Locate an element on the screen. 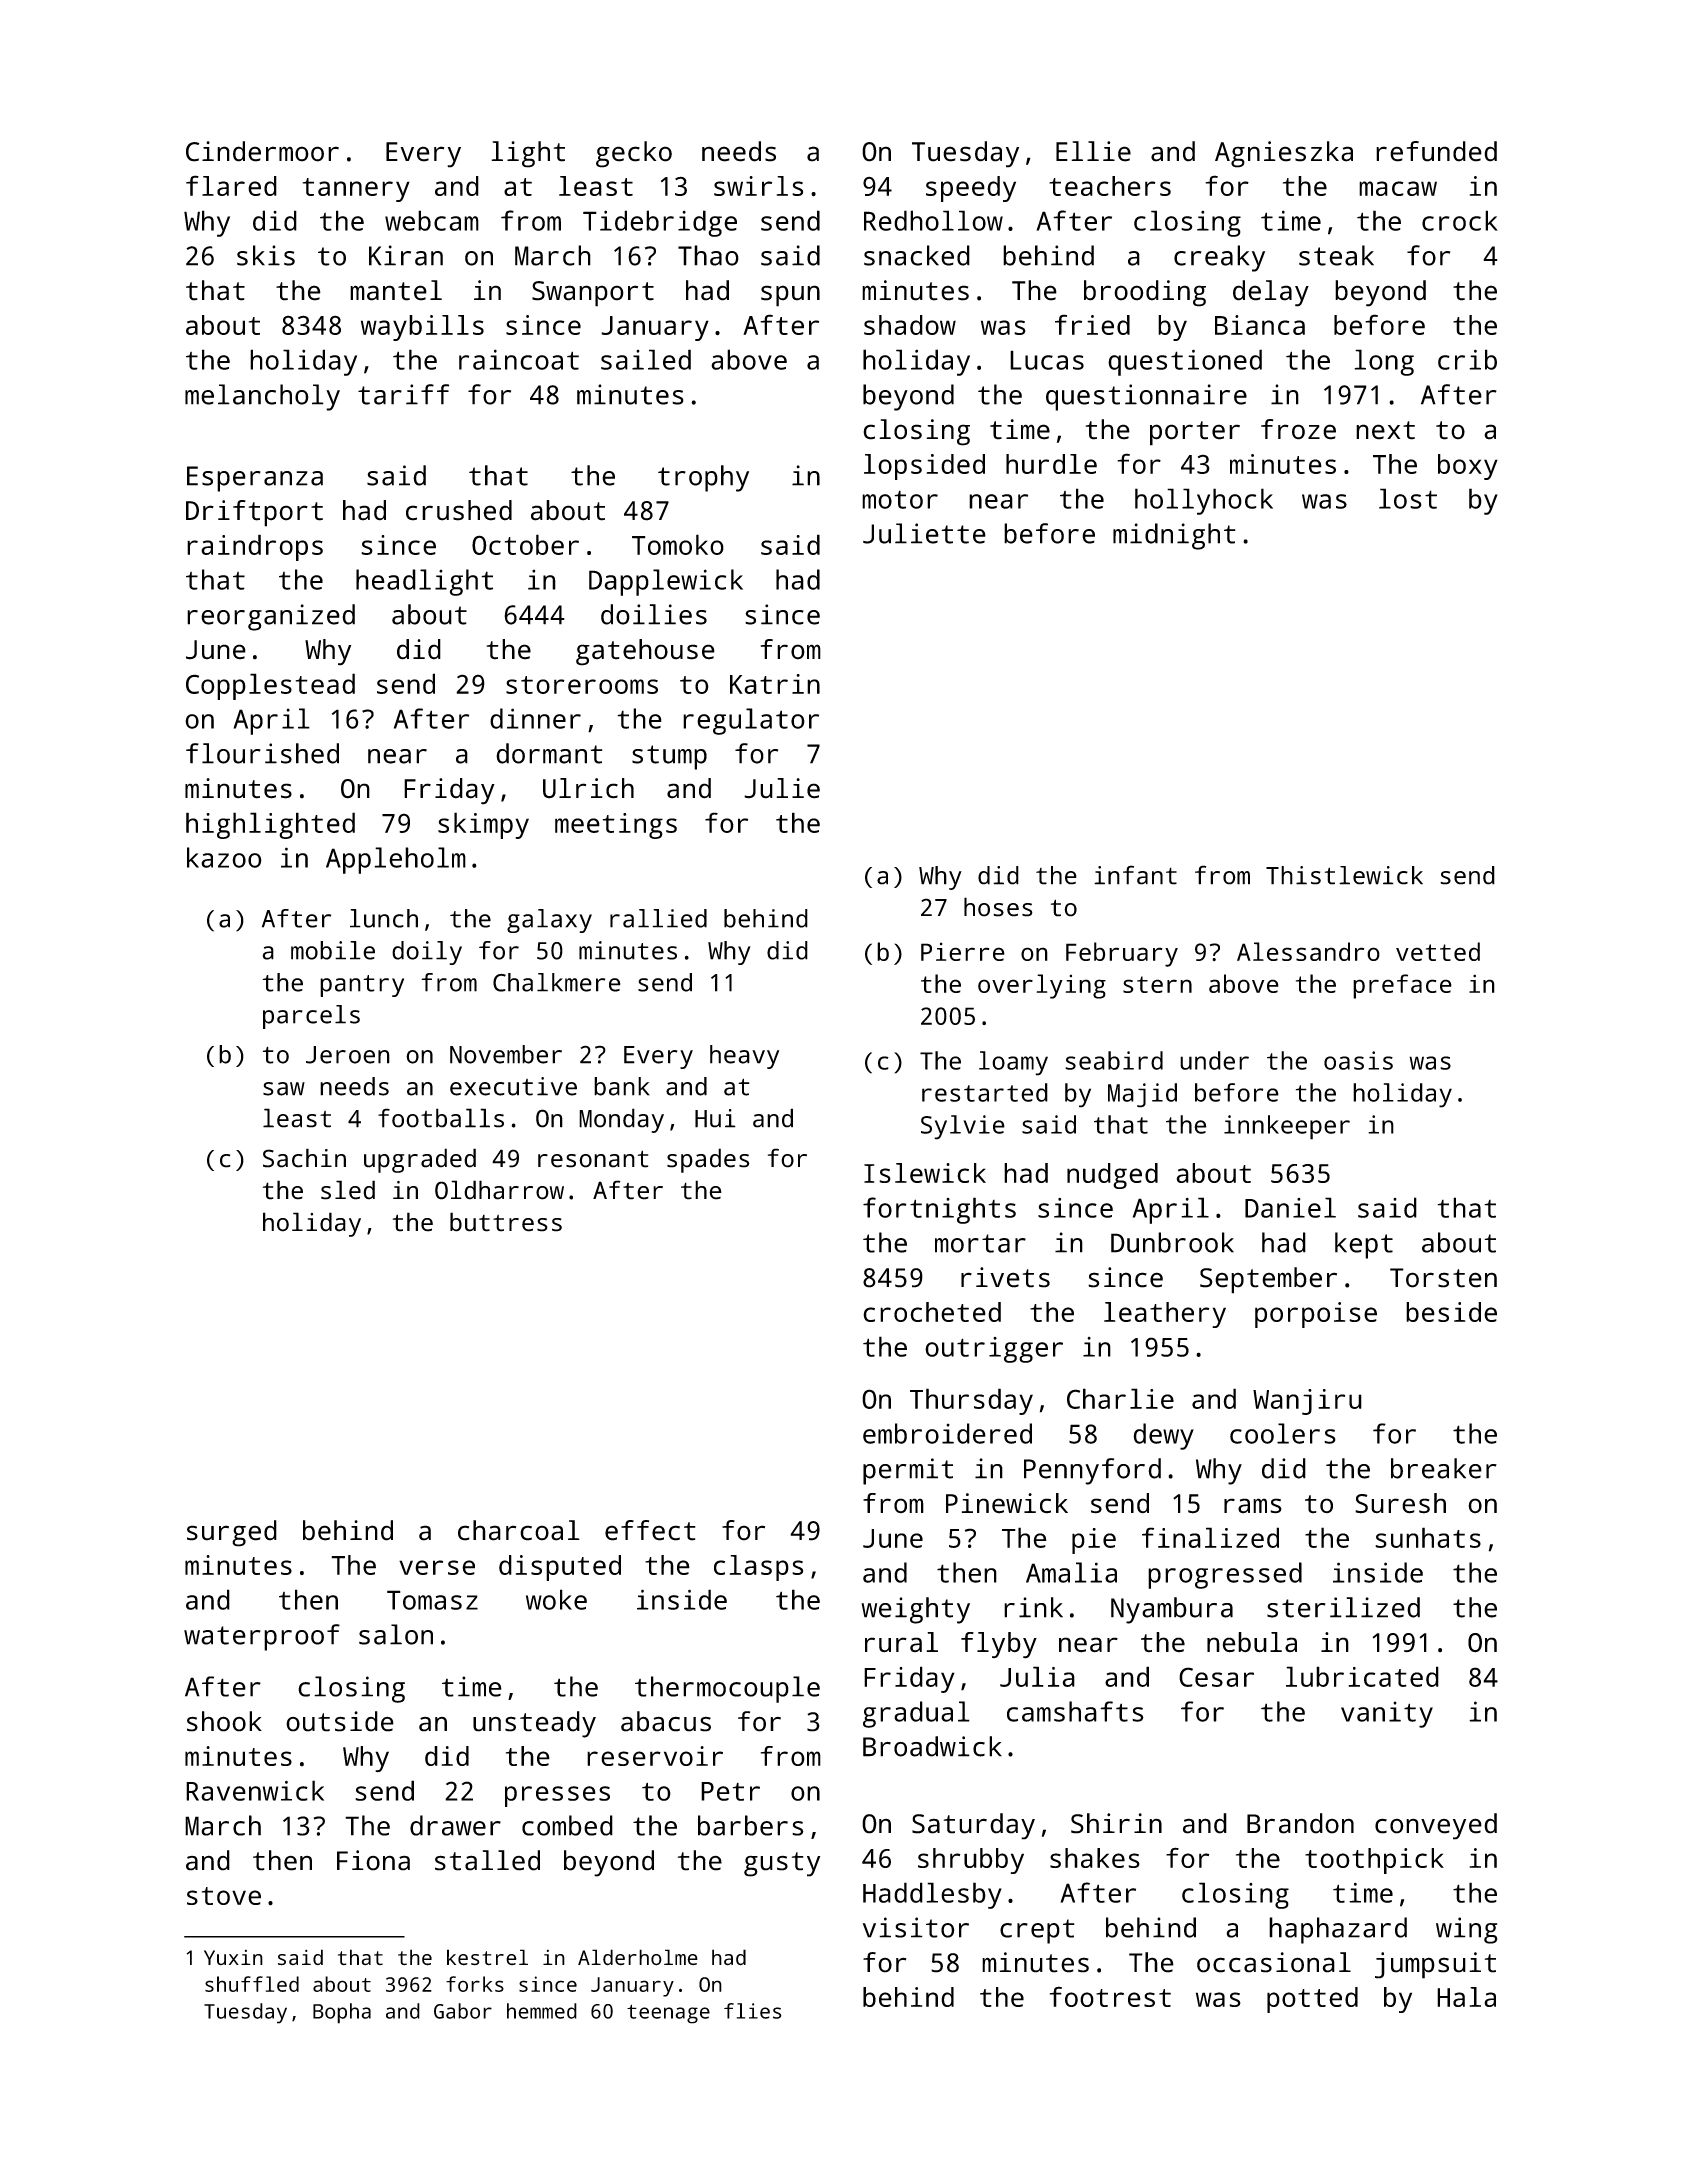 Image resolution: width=1683 pixels, height=2178 pixels. effect is located at coordinates (650, 1530).
